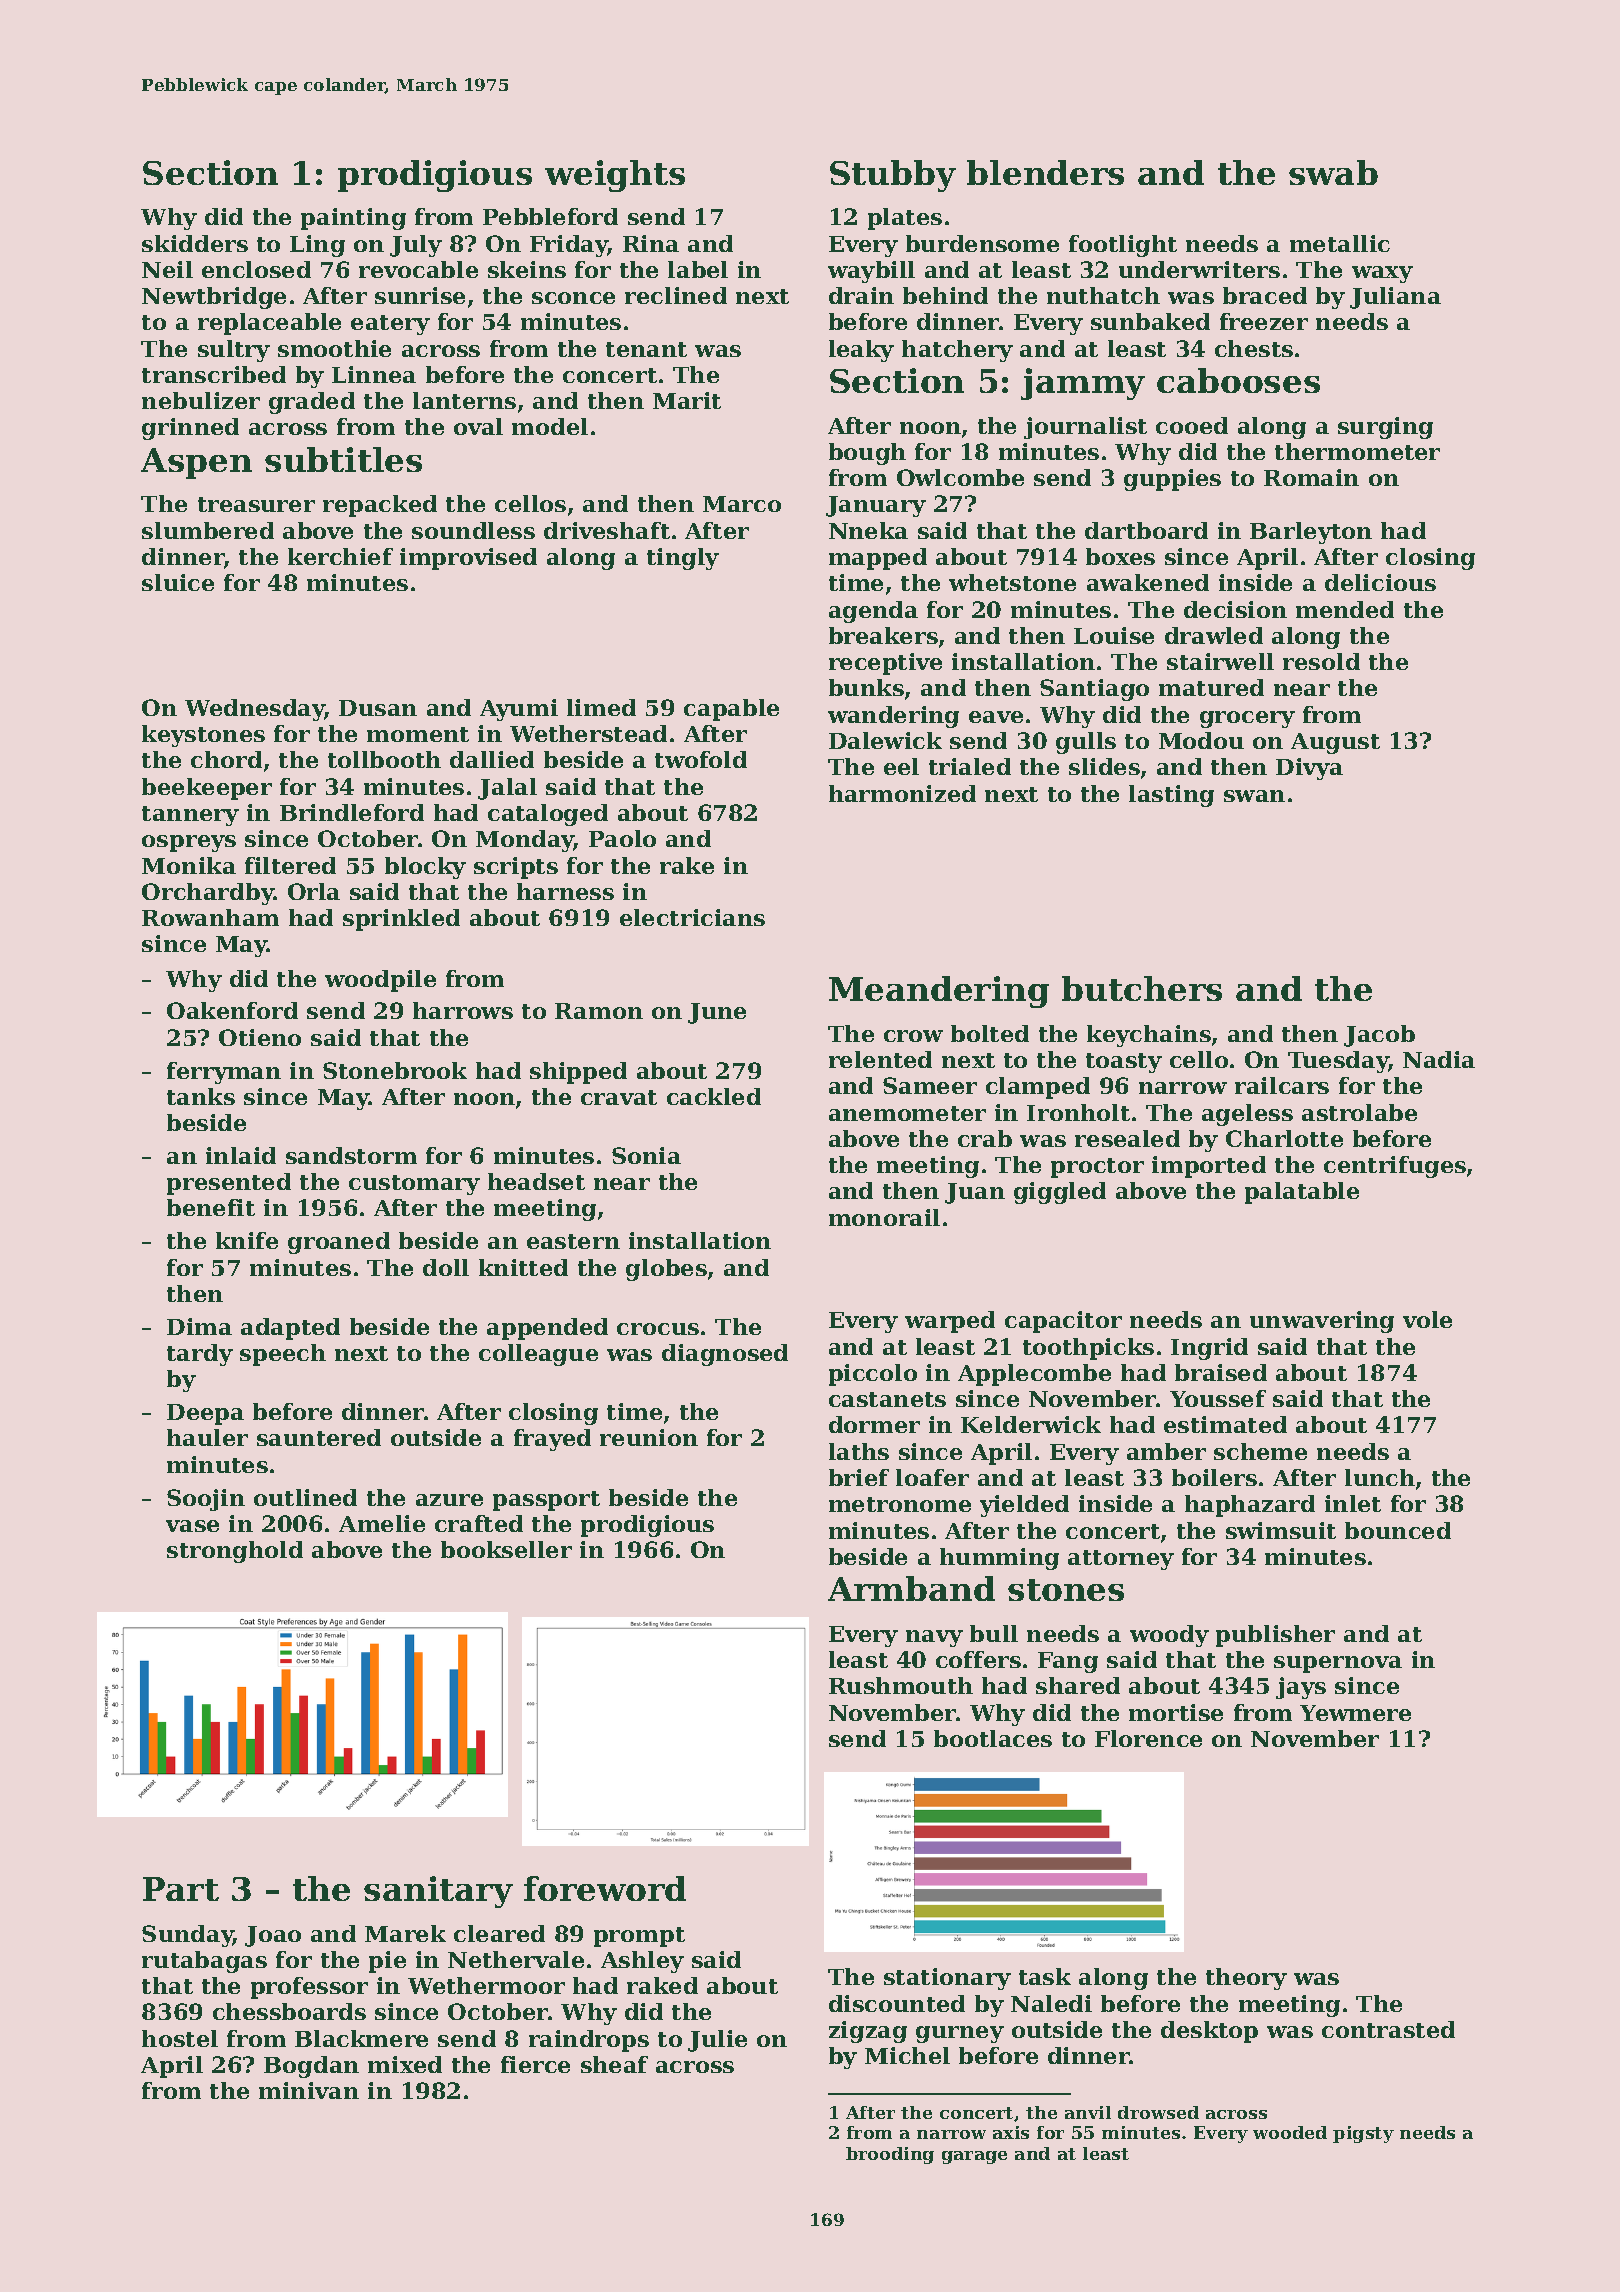  Describe the element at coordinates (309, 2090) in the page. I see `minivan` at that location.
